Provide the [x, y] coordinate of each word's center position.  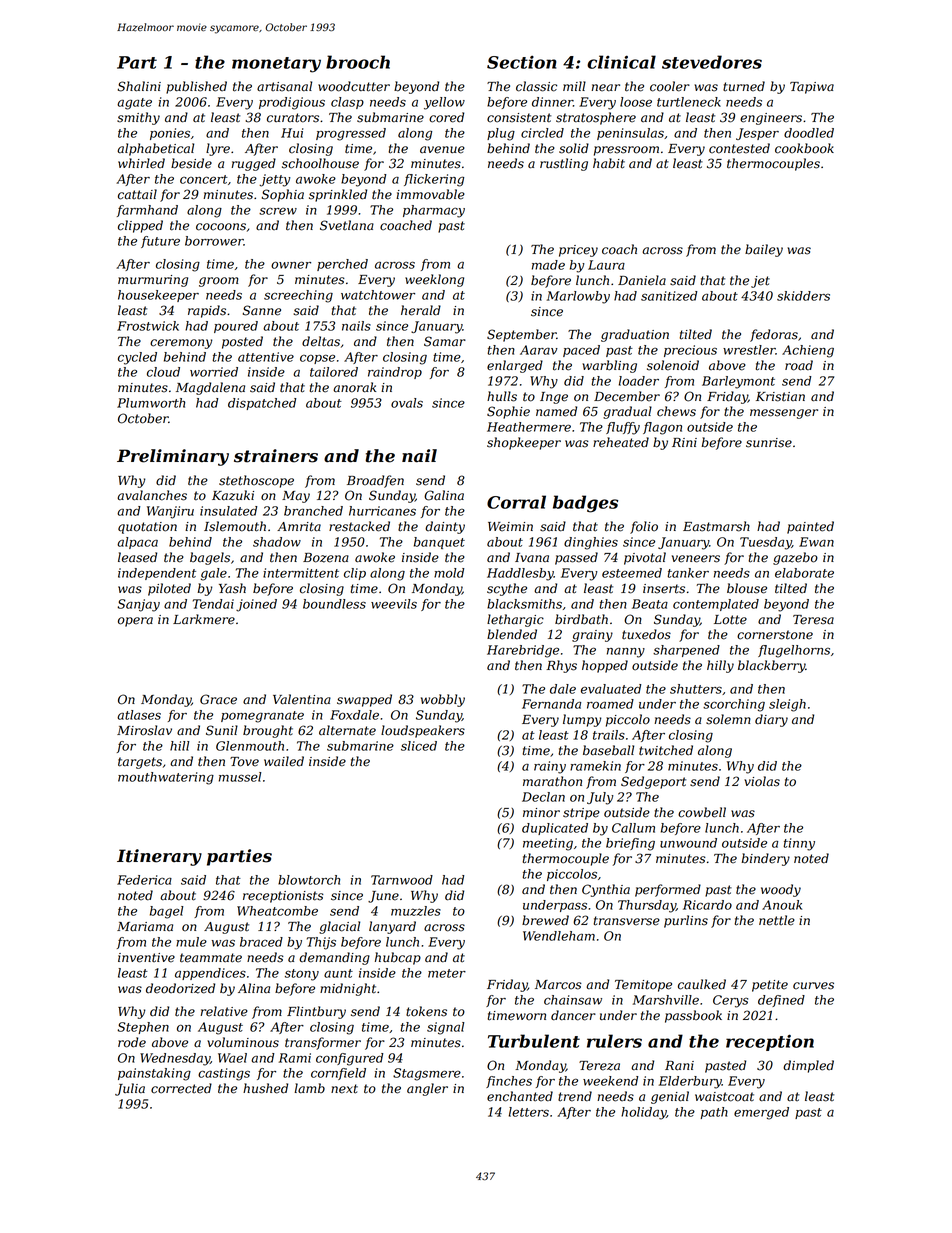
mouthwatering [166, 778]
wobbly [443, 700]
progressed [351, 134]
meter [447, 973]
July [600, 798]
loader [639, 381]
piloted [169, 589]
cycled [137, 358]
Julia [130, 1089]
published [196, 87]
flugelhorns [794, 651]
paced [581, 351]
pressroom [626, 151]
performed [668, 890]
